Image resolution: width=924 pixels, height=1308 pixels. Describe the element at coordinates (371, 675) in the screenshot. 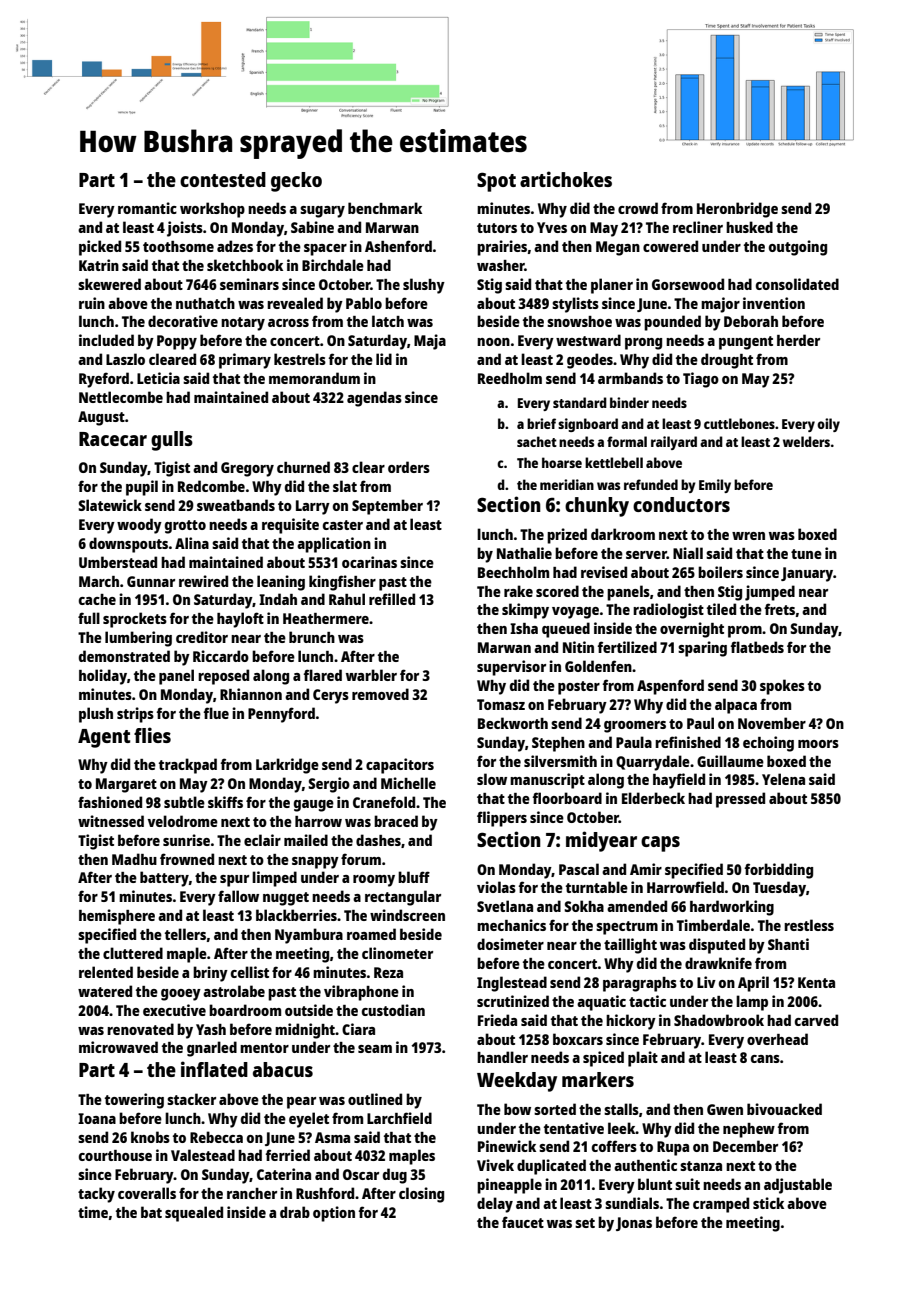

I see `warbler` at that location.
